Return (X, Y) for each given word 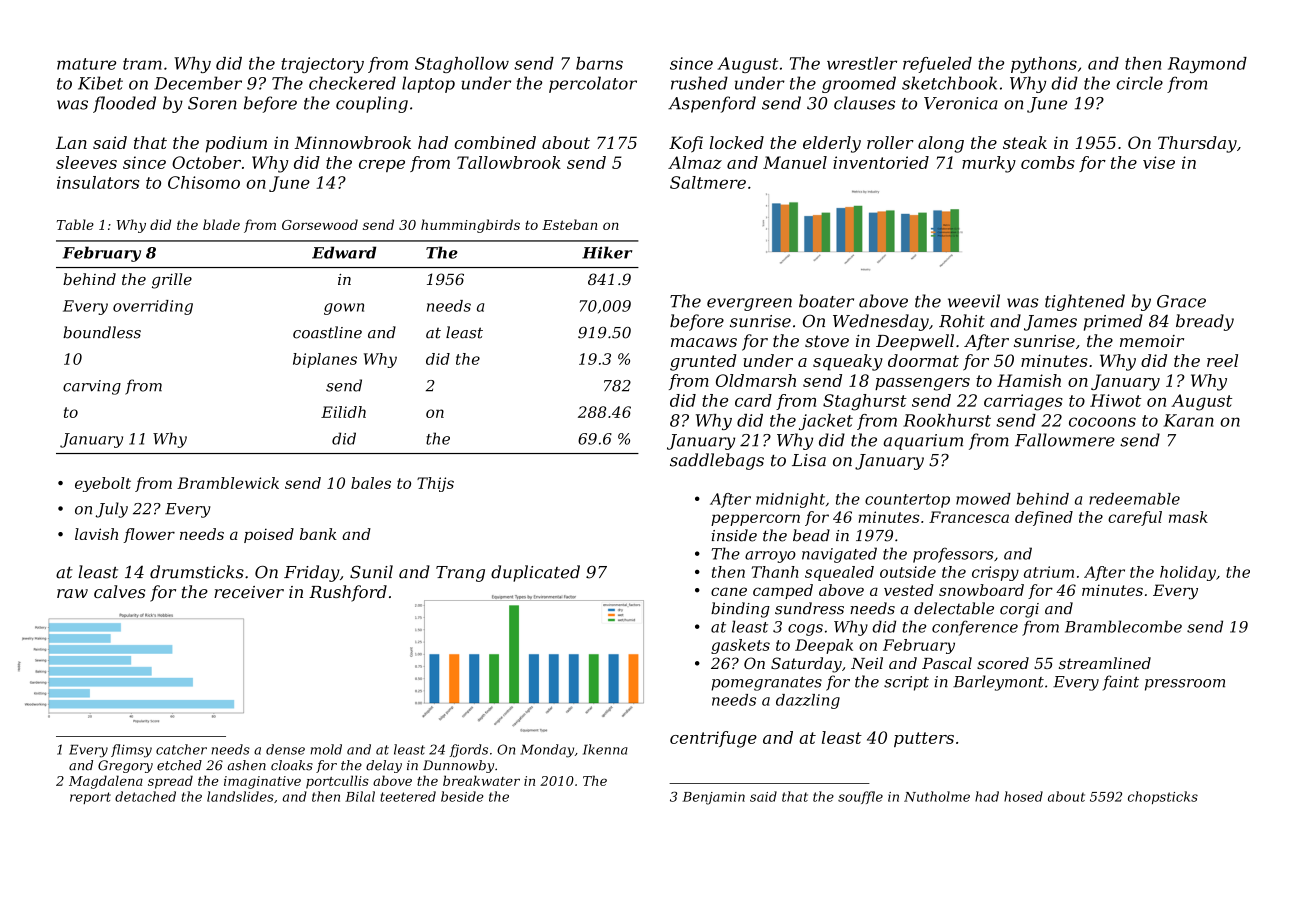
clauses (864, 103)
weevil (974, 301)
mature (86, 64)
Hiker (607, 252)
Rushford (348, 593)
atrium (1049, 572)
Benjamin (713, 798)
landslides (240, 796)
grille (172, 281)
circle (1139, 83)
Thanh (774, 572)
